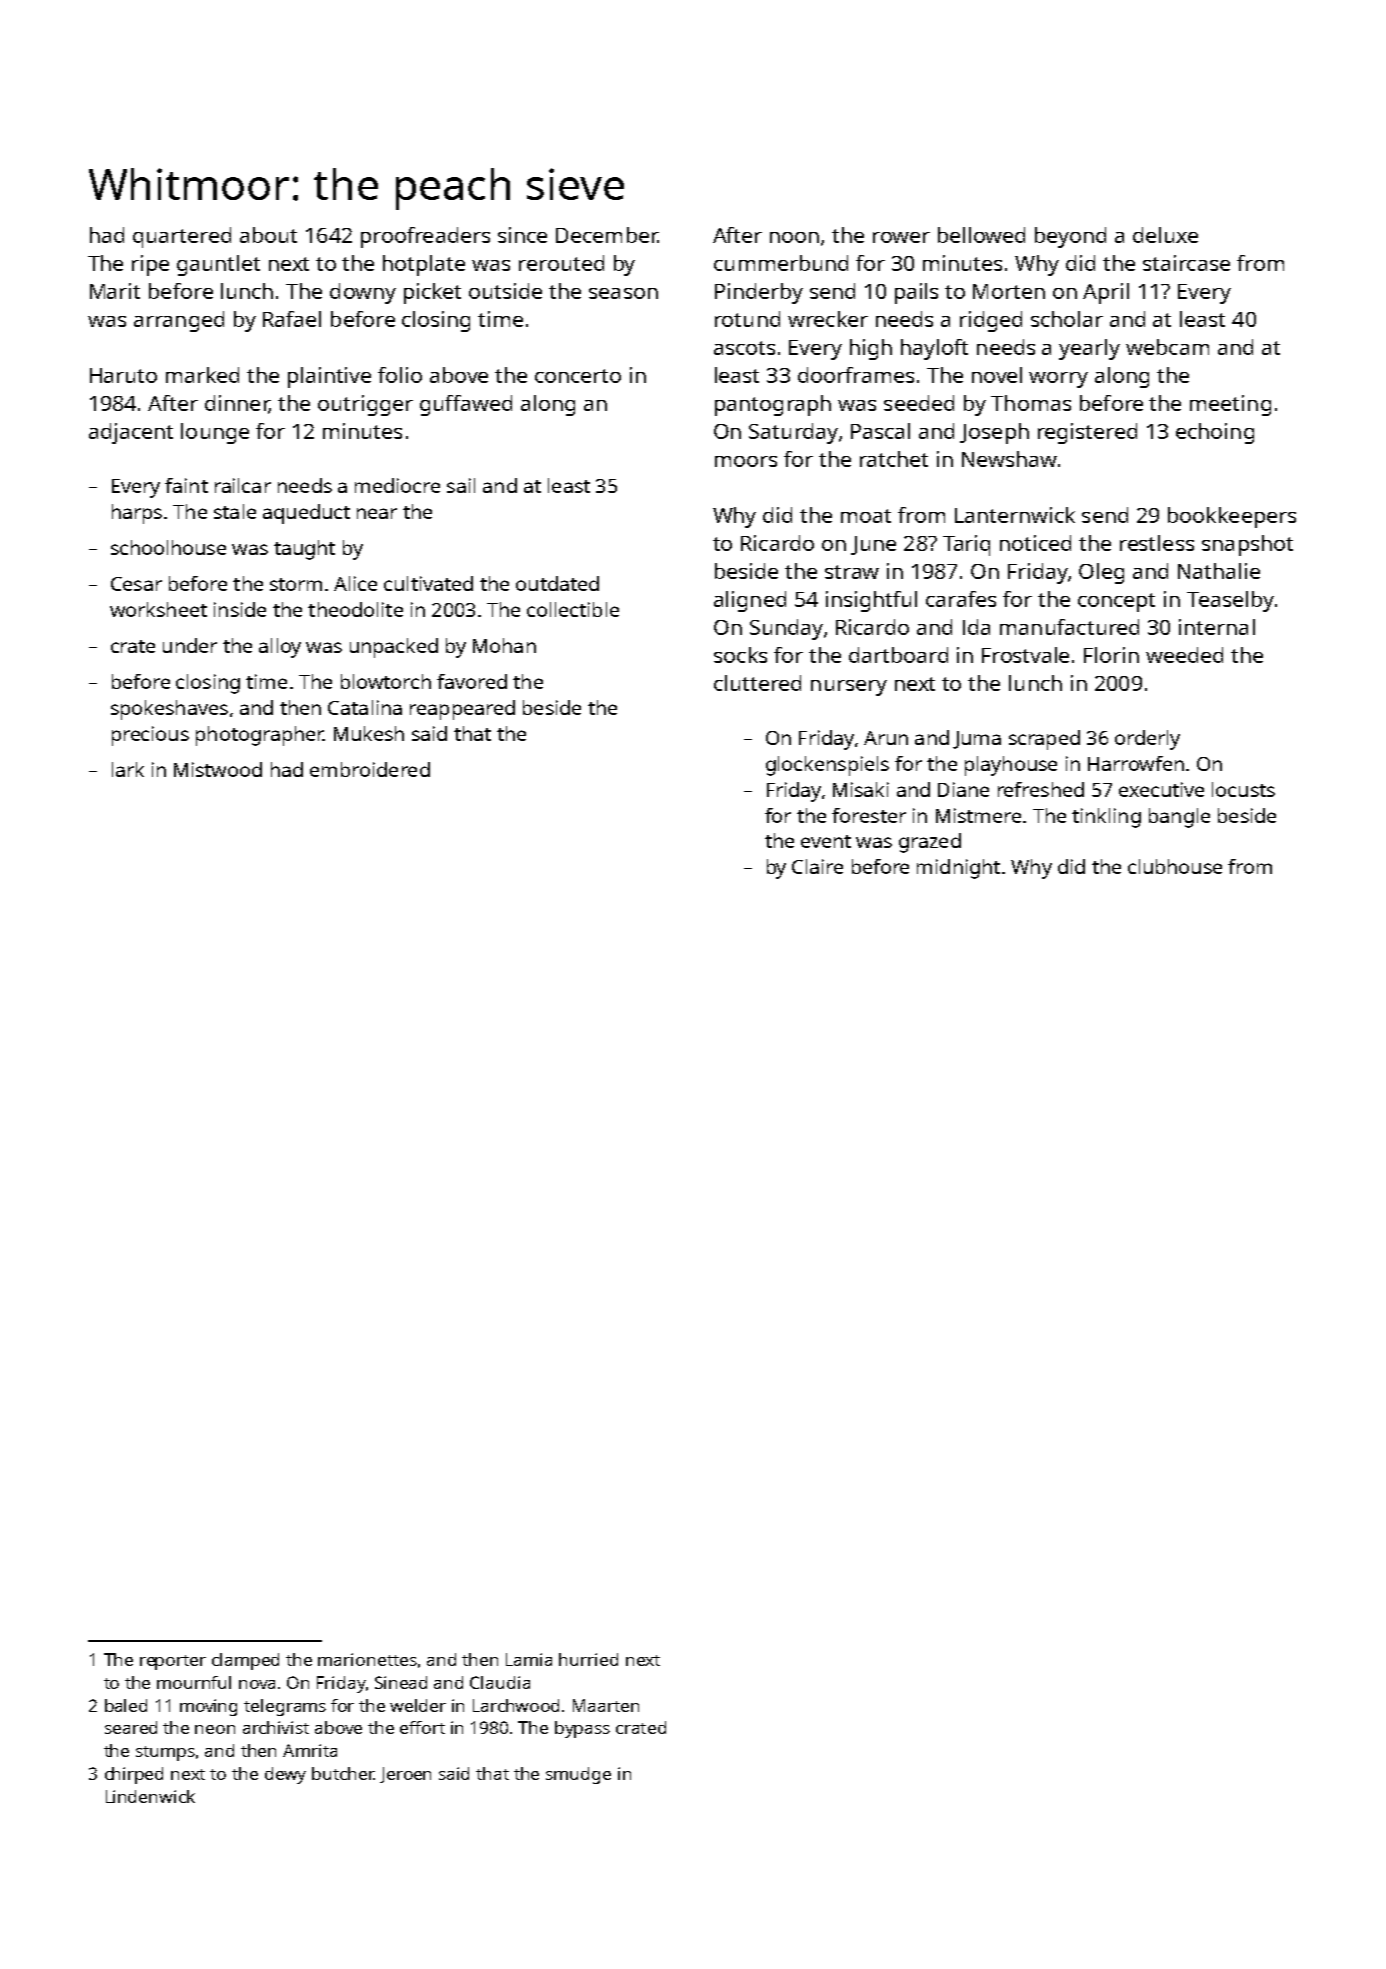 This page has width=1386, height=1969. Describe the element at coordinates (1165, 235) in the page. I see `deluxe` at that location.
